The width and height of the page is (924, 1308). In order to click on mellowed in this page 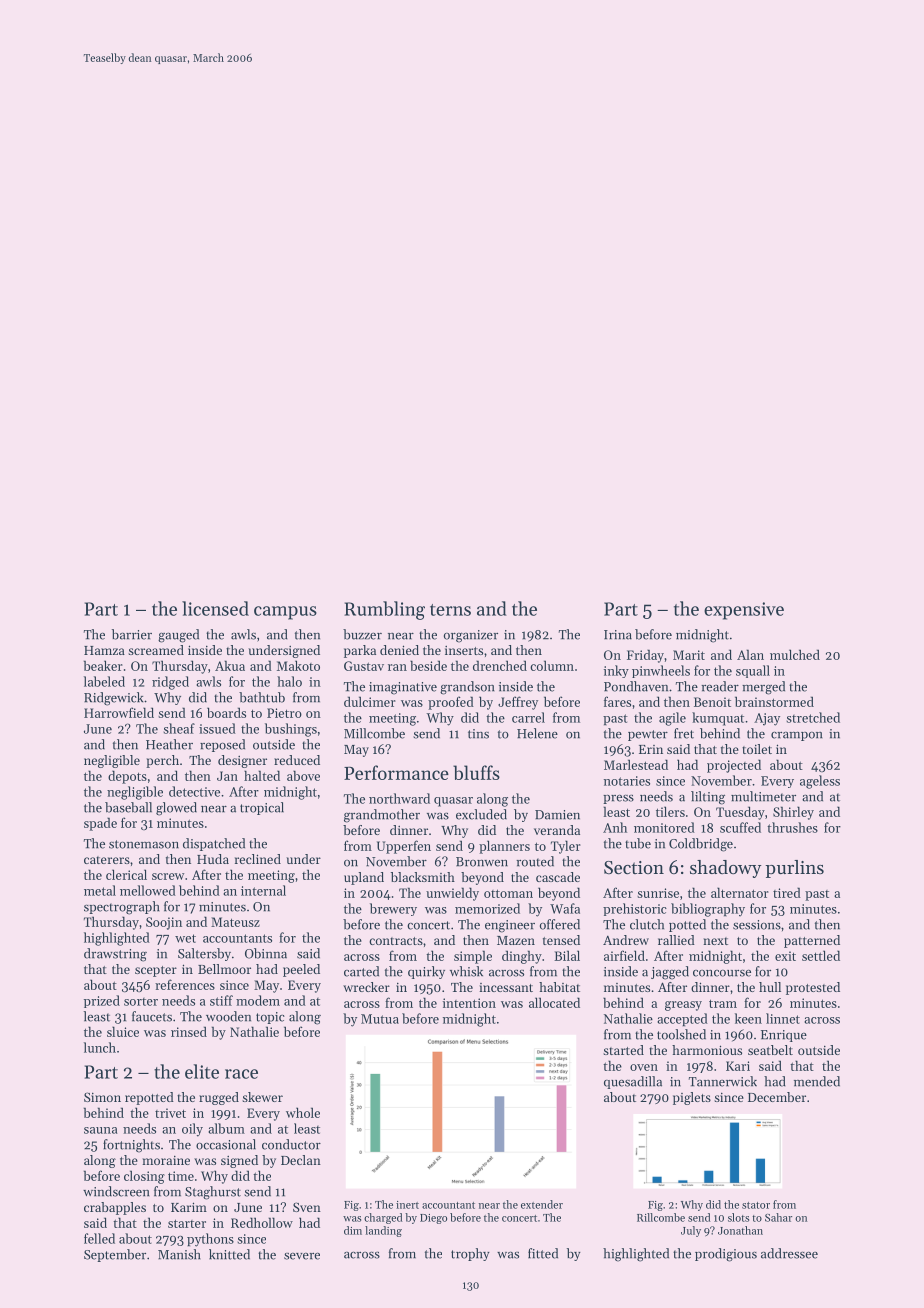, I will do `click(148, 890)`.
